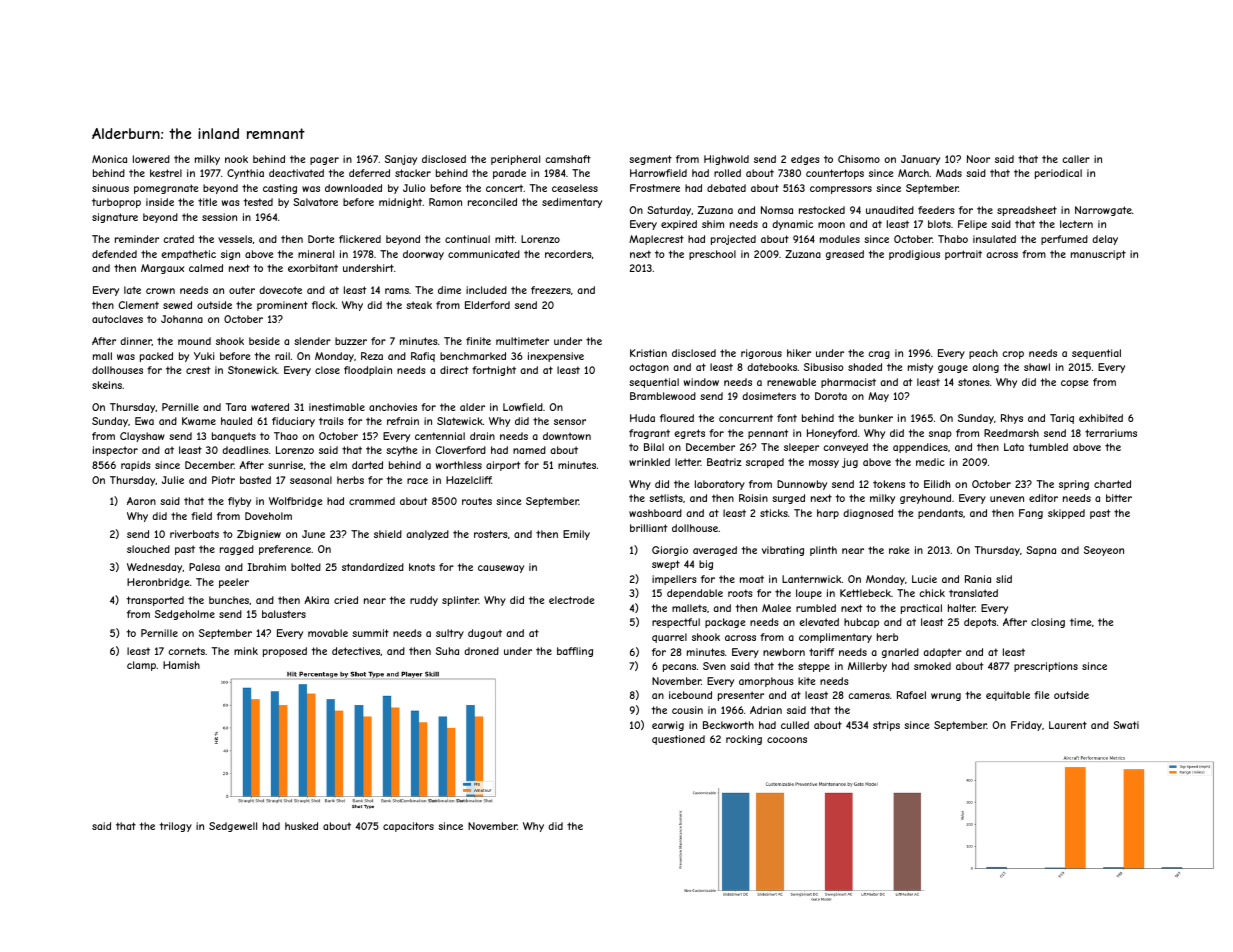  Describe the element at coordinates (650, 160) in the screenshot. I see `segment` at that location.
